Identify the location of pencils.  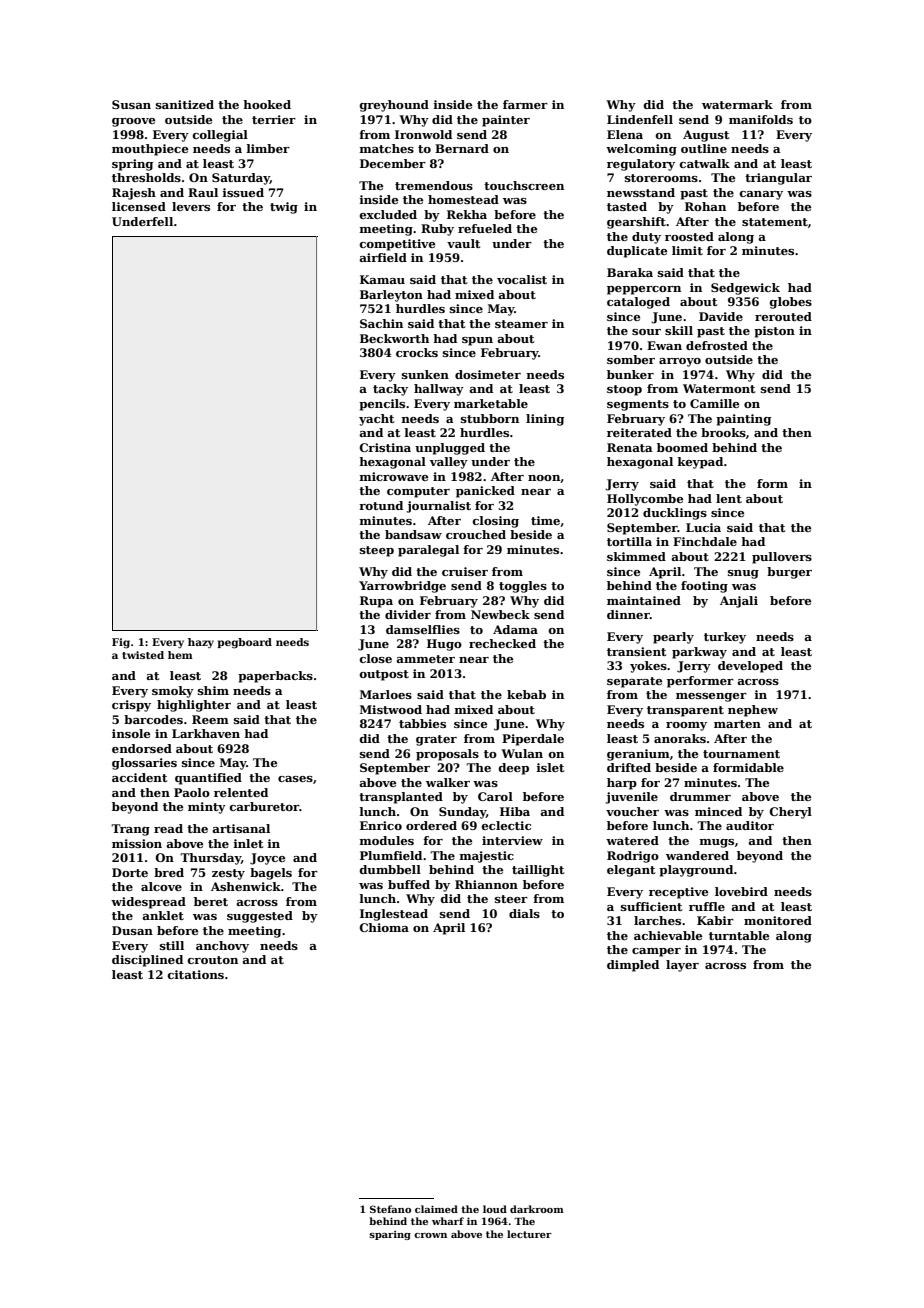
(382, 405).
